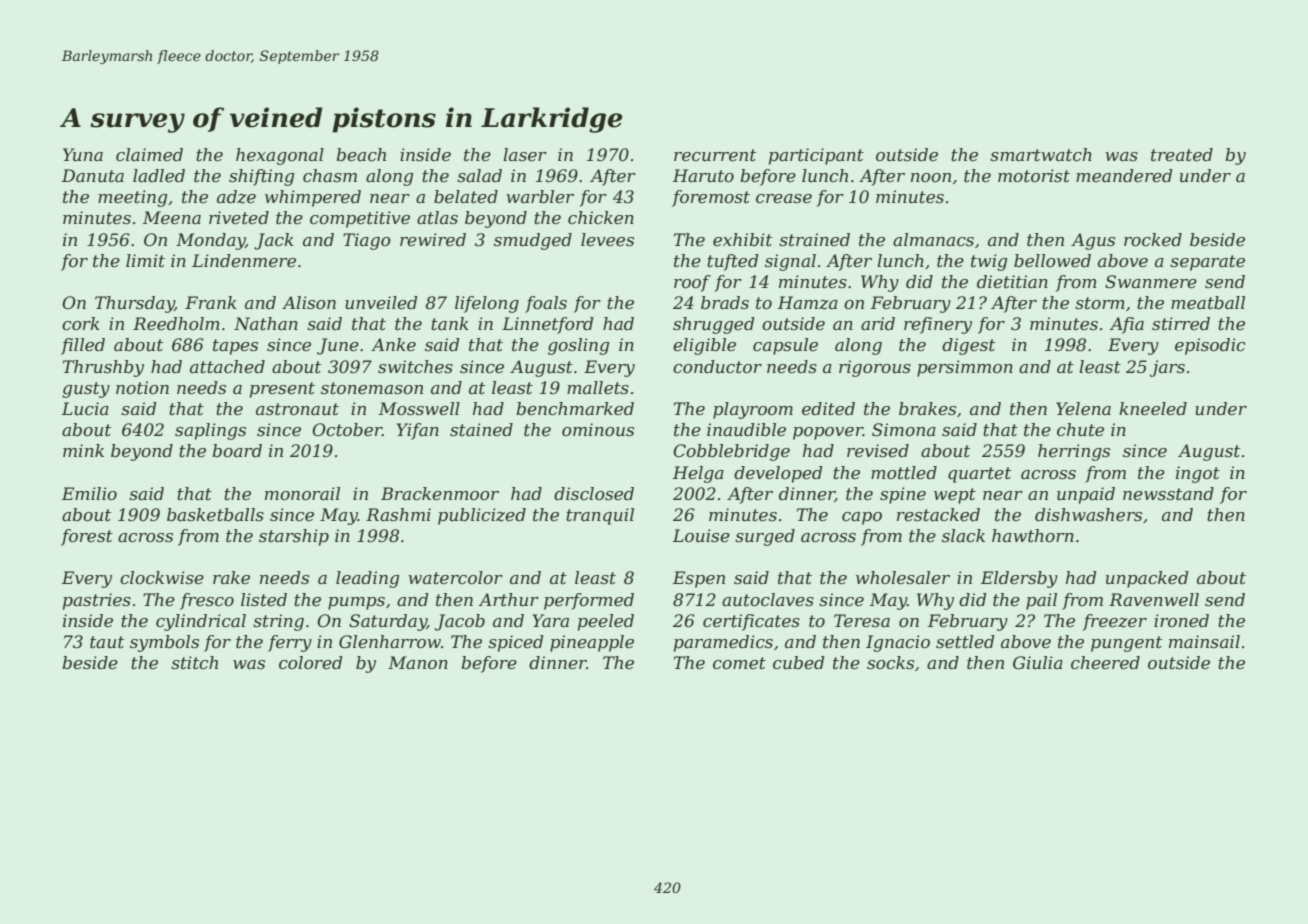 The image size is (1308, 924). Describe the element at coordinates (361, 154) in the screenshot. I see `beach` at that location.
